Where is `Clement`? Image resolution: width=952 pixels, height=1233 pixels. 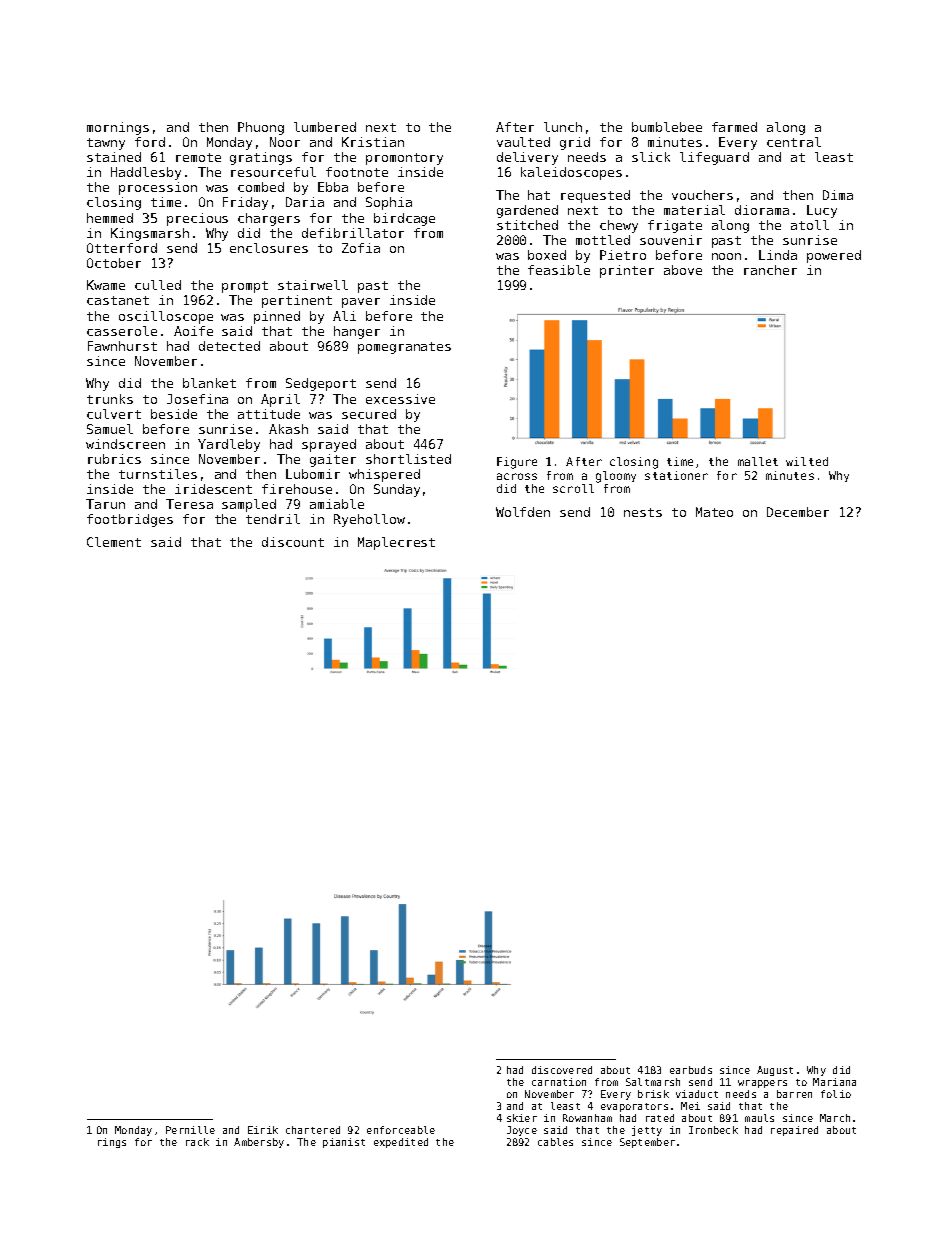
Clement is located at coordinates (114, 542).
